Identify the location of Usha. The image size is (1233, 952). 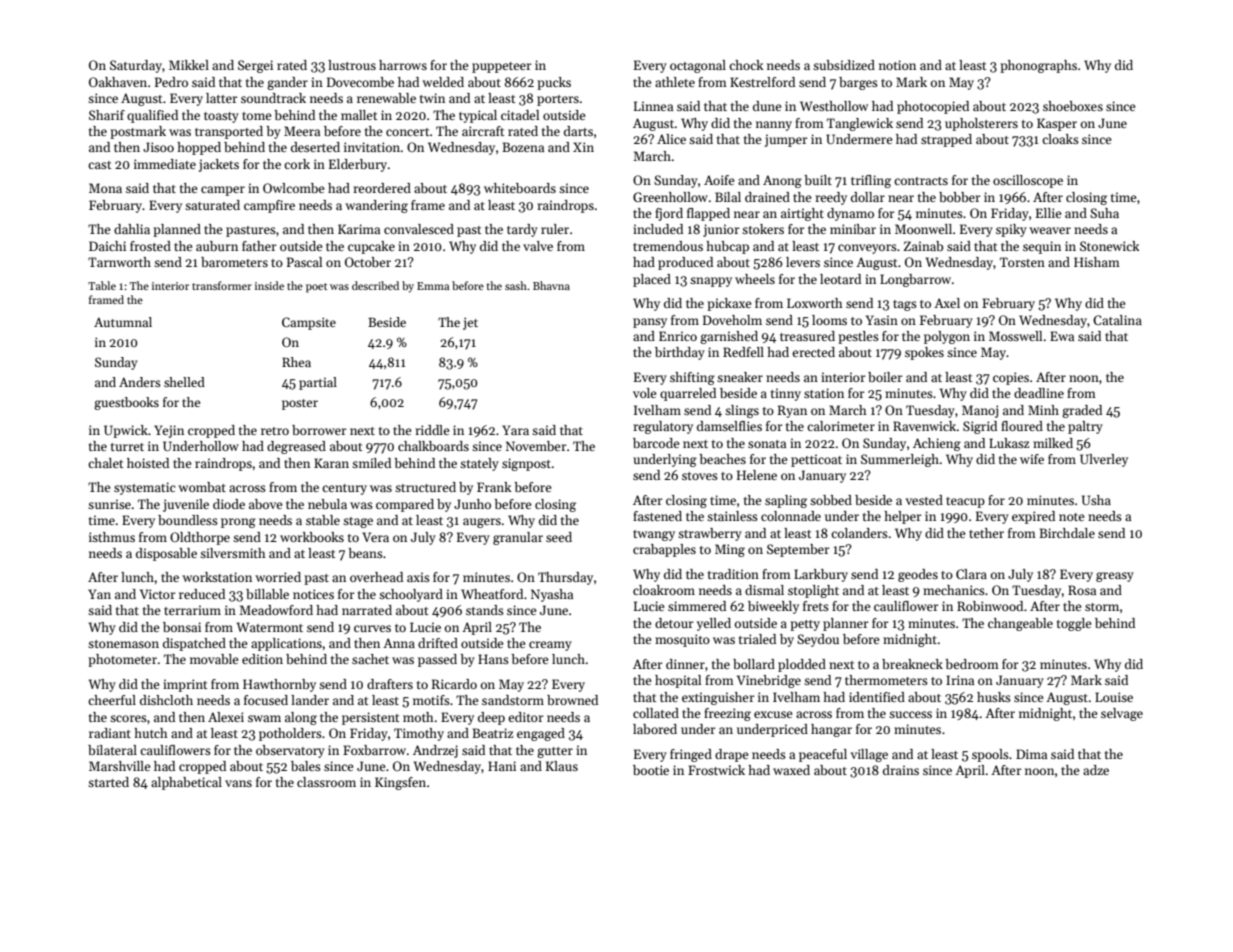
(1096, 500).
